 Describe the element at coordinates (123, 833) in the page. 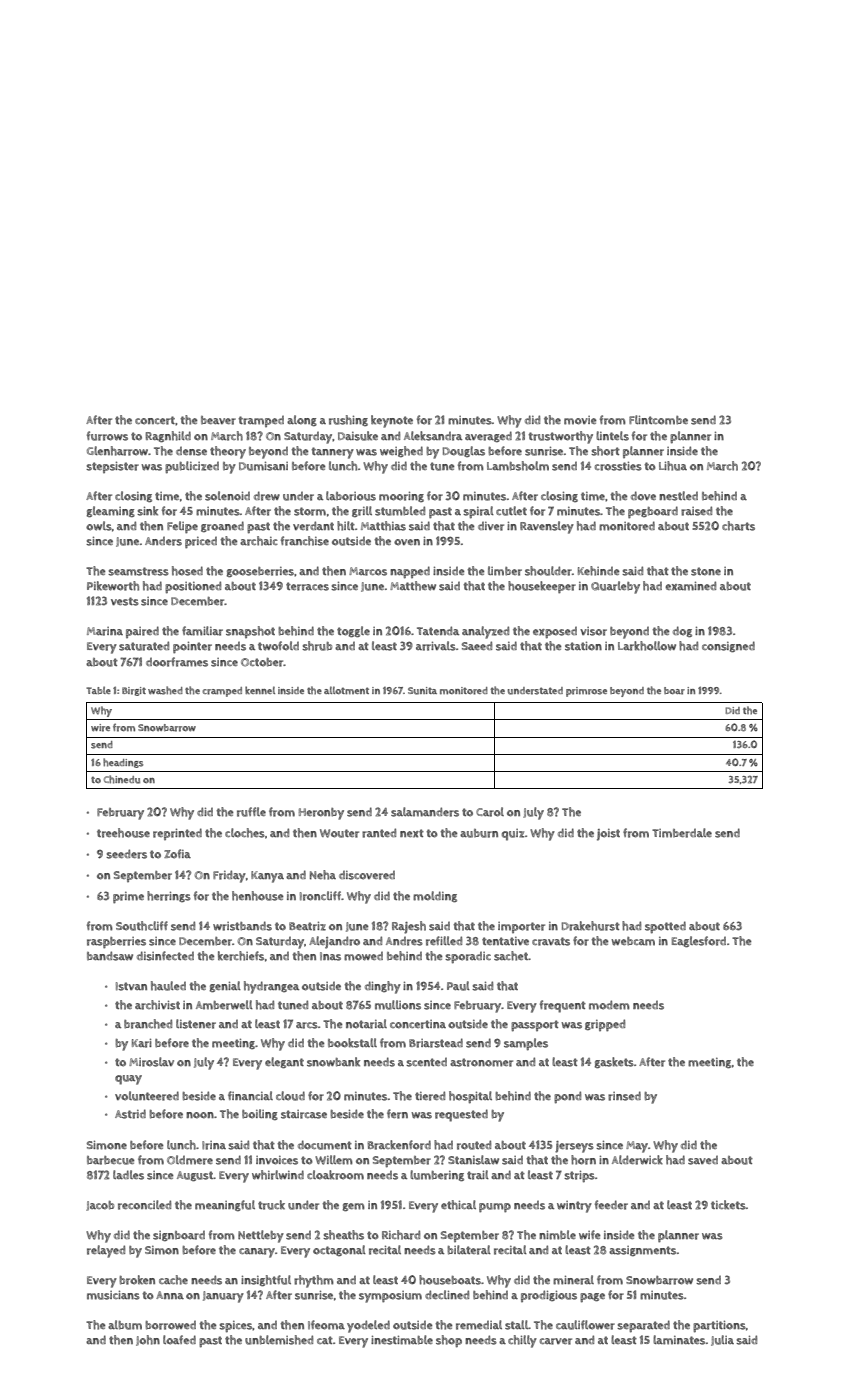

I see `treehouse` at that location.
